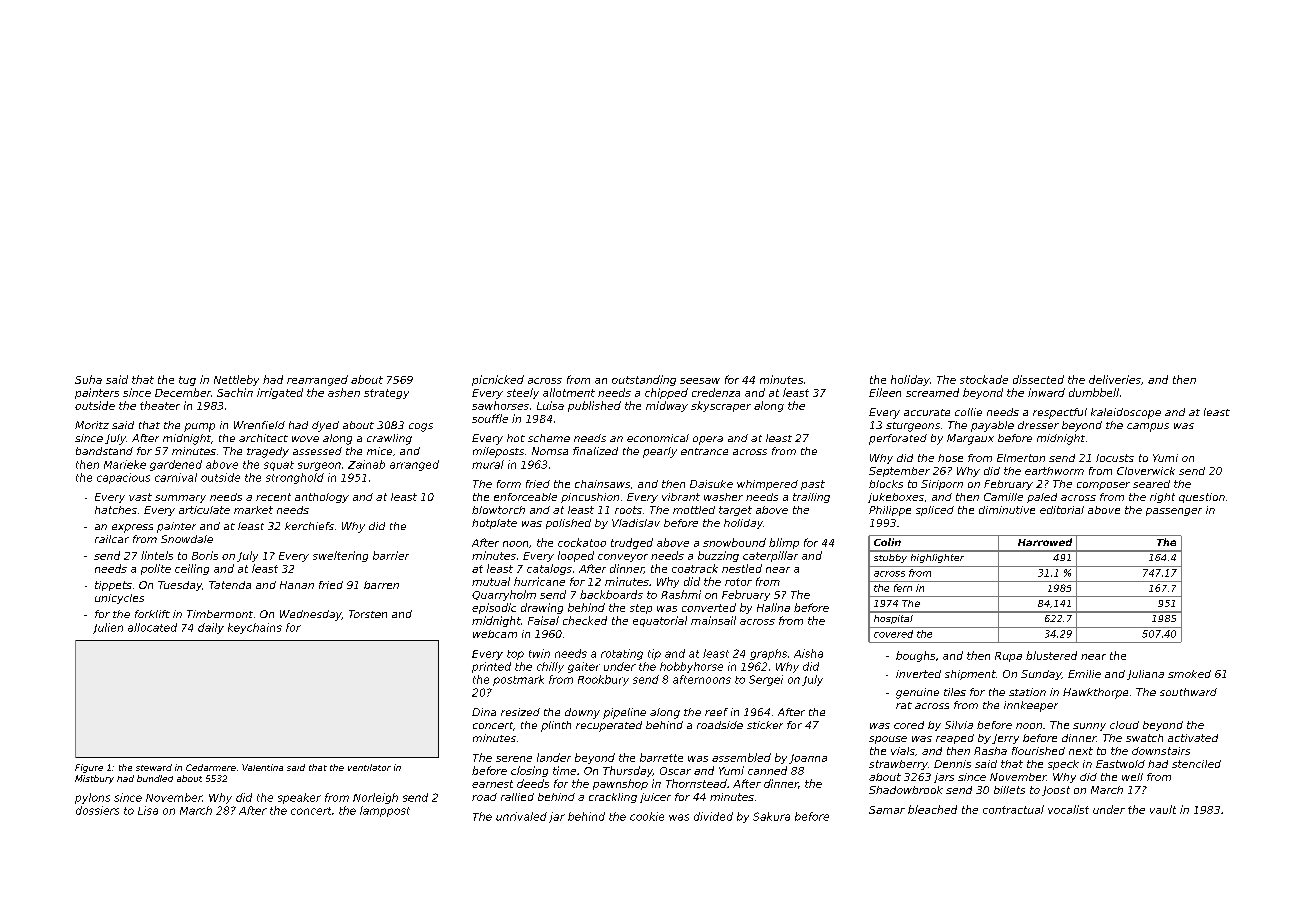  I want to click on Nettleby, so click(236, 380).
